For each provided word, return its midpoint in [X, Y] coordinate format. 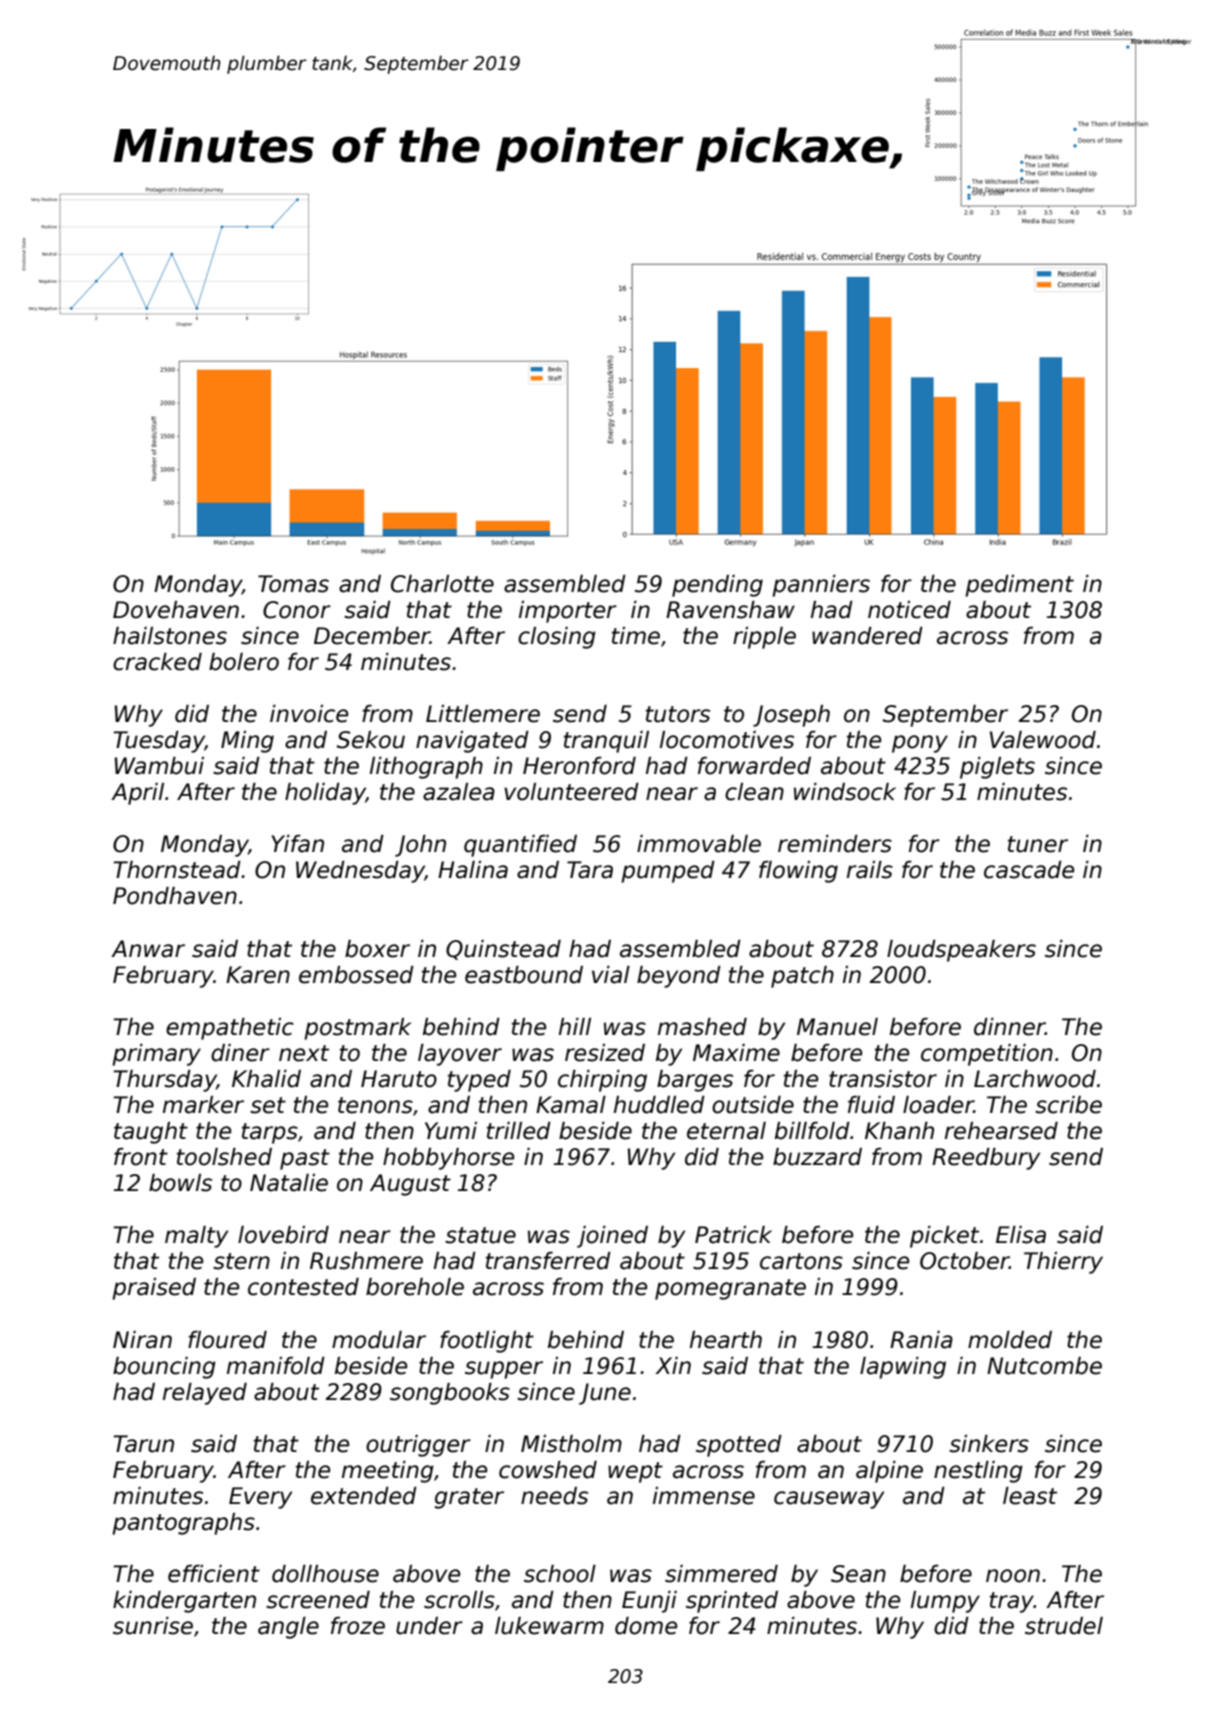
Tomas [293, 584]
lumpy [945, 1602]
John [420, 846]
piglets [997, 768]
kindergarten [184, 1602]
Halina [473, 870]
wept [635, 1472]
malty [196, 1237]
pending [717, 586]
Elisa [1021, 1235]
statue [480, 1235]
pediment [1019, 586]
